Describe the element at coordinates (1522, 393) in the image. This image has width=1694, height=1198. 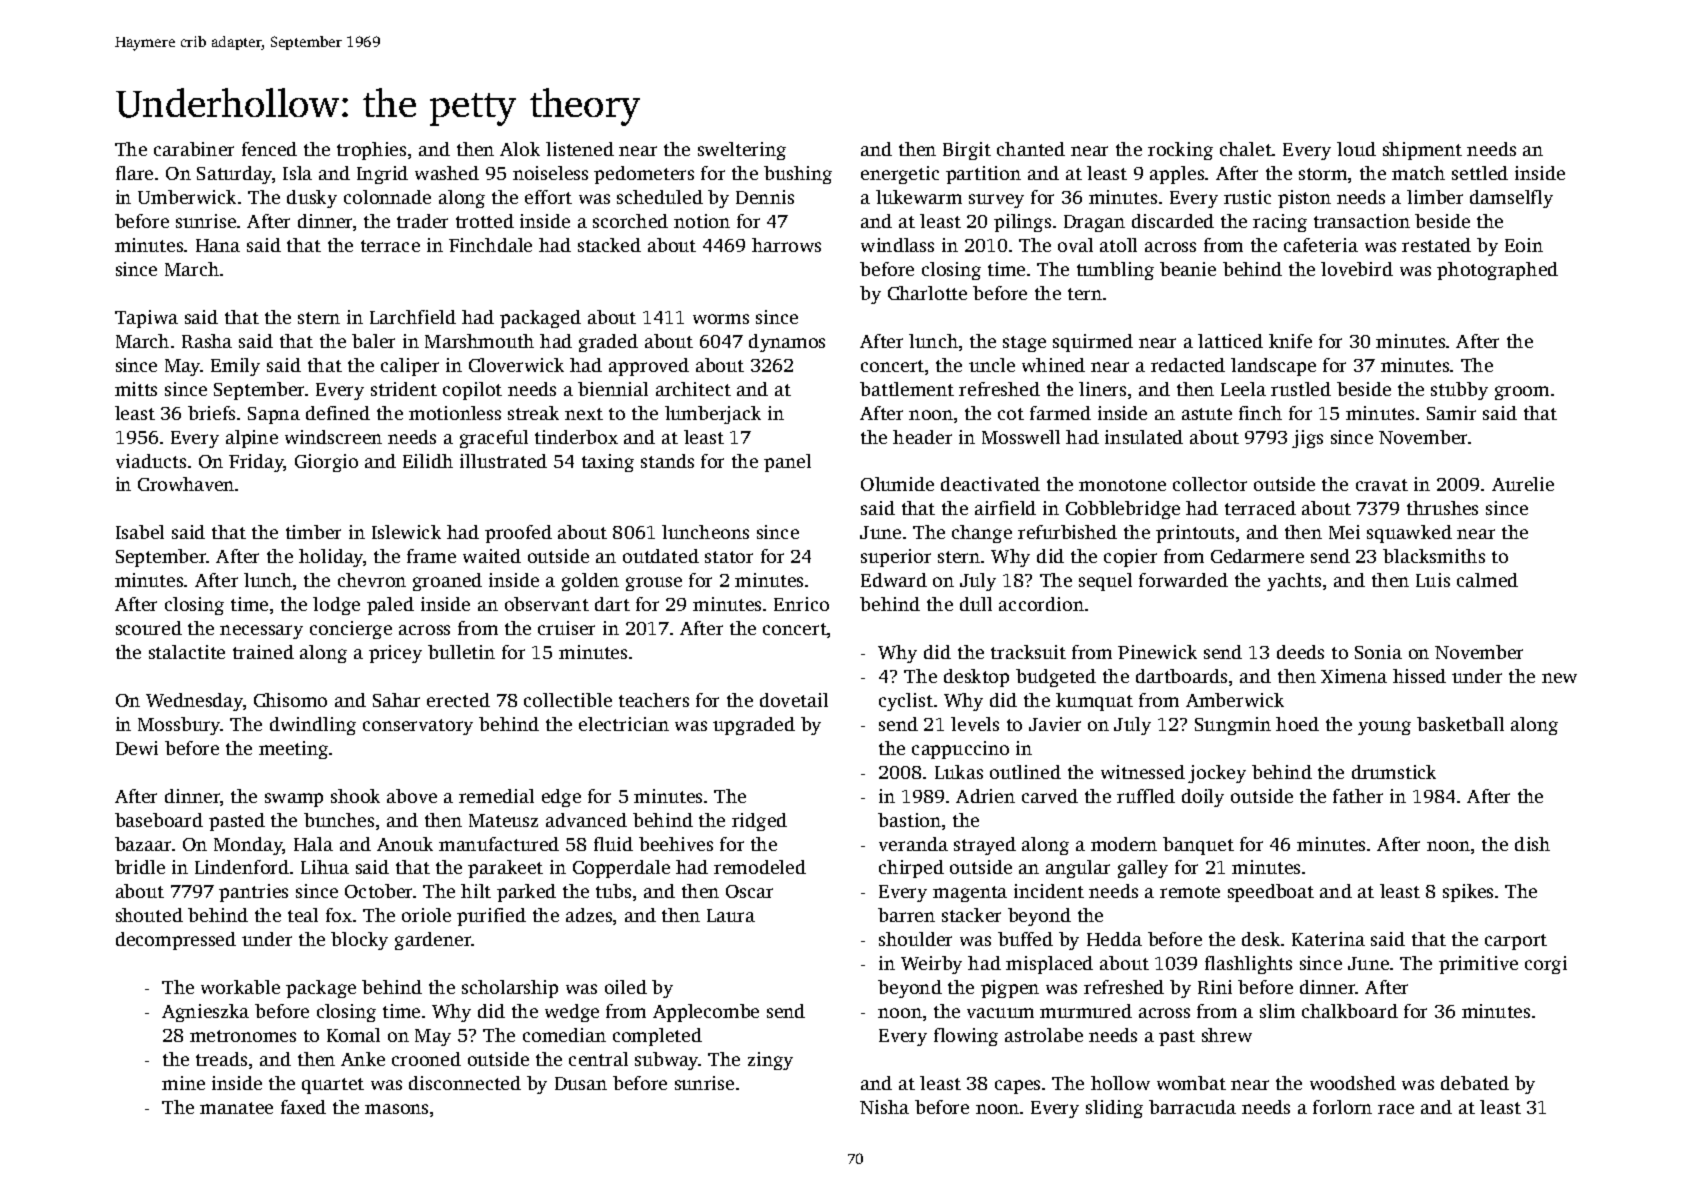
I see `groom` at that location.
